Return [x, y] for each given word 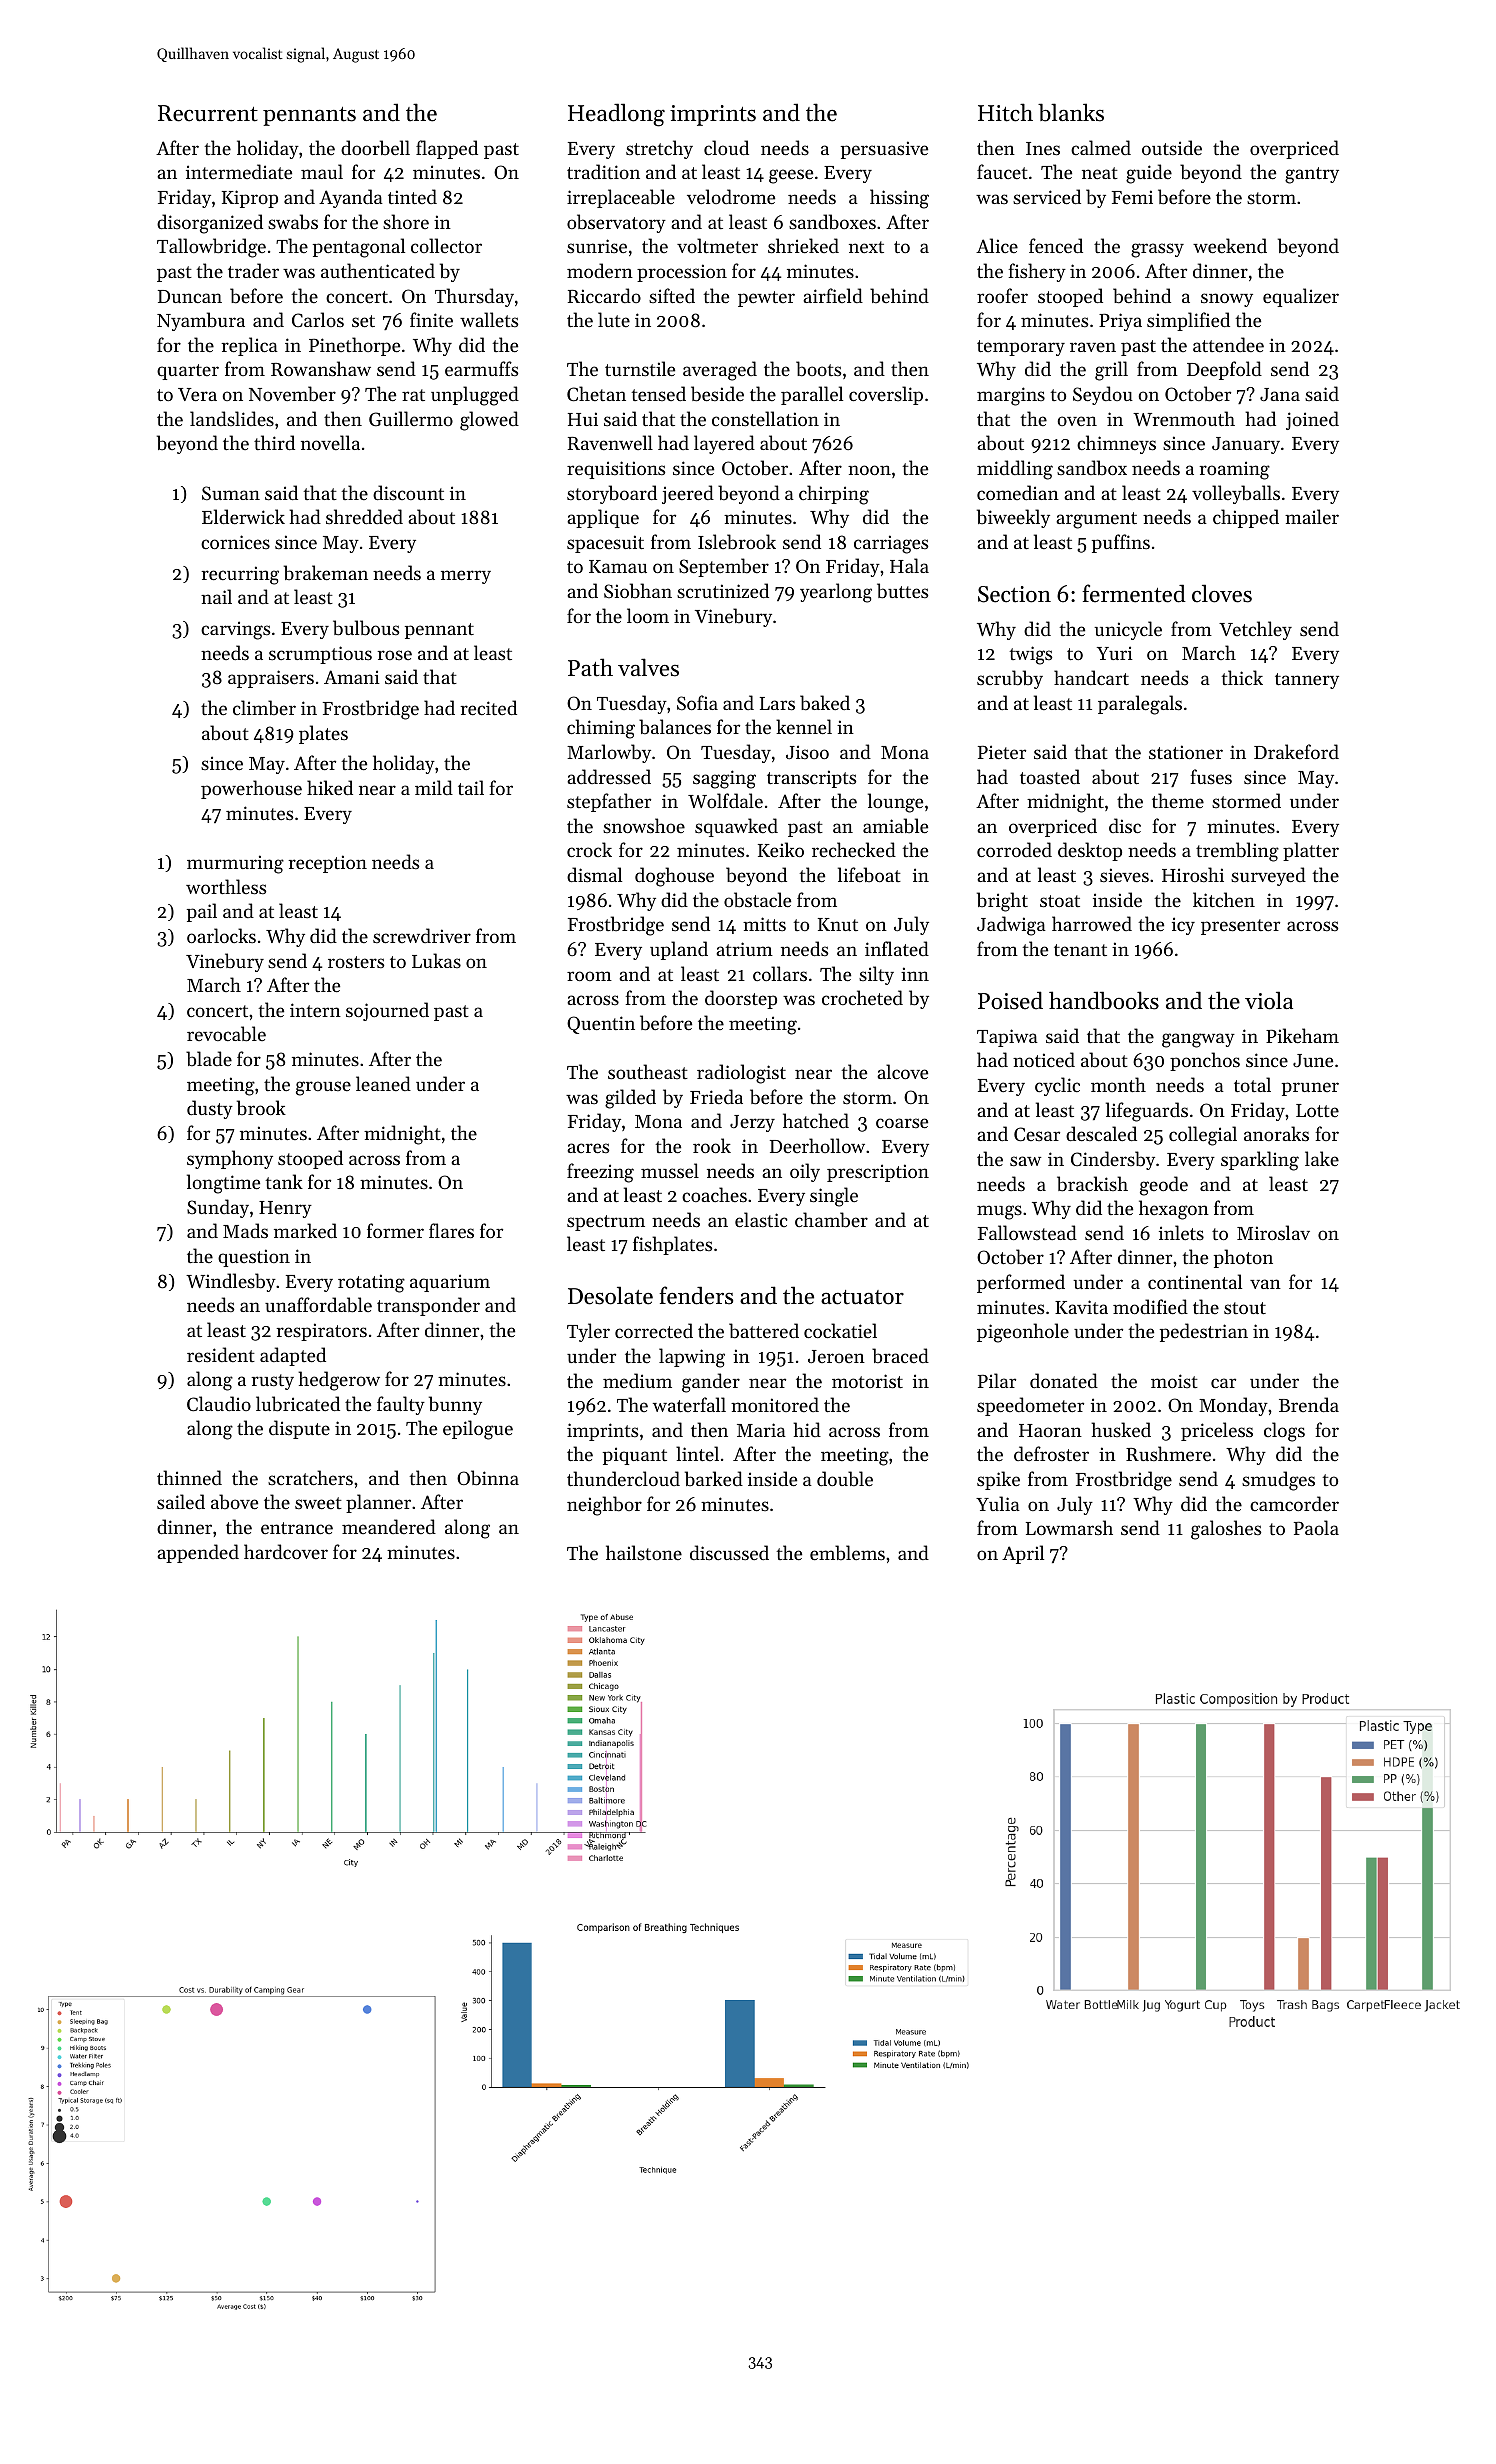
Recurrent [208, 113]
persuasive [884, 150]
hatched [816, 1120]
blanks [1071, 112]
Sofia [697, 703]
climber [264, 707]
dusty [210, 1109]
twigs [1030, 655]
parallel [812, 395]
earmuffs [481, 368]
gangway [1198, 1040]
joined [1312, 420]
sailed [181, 1501]
